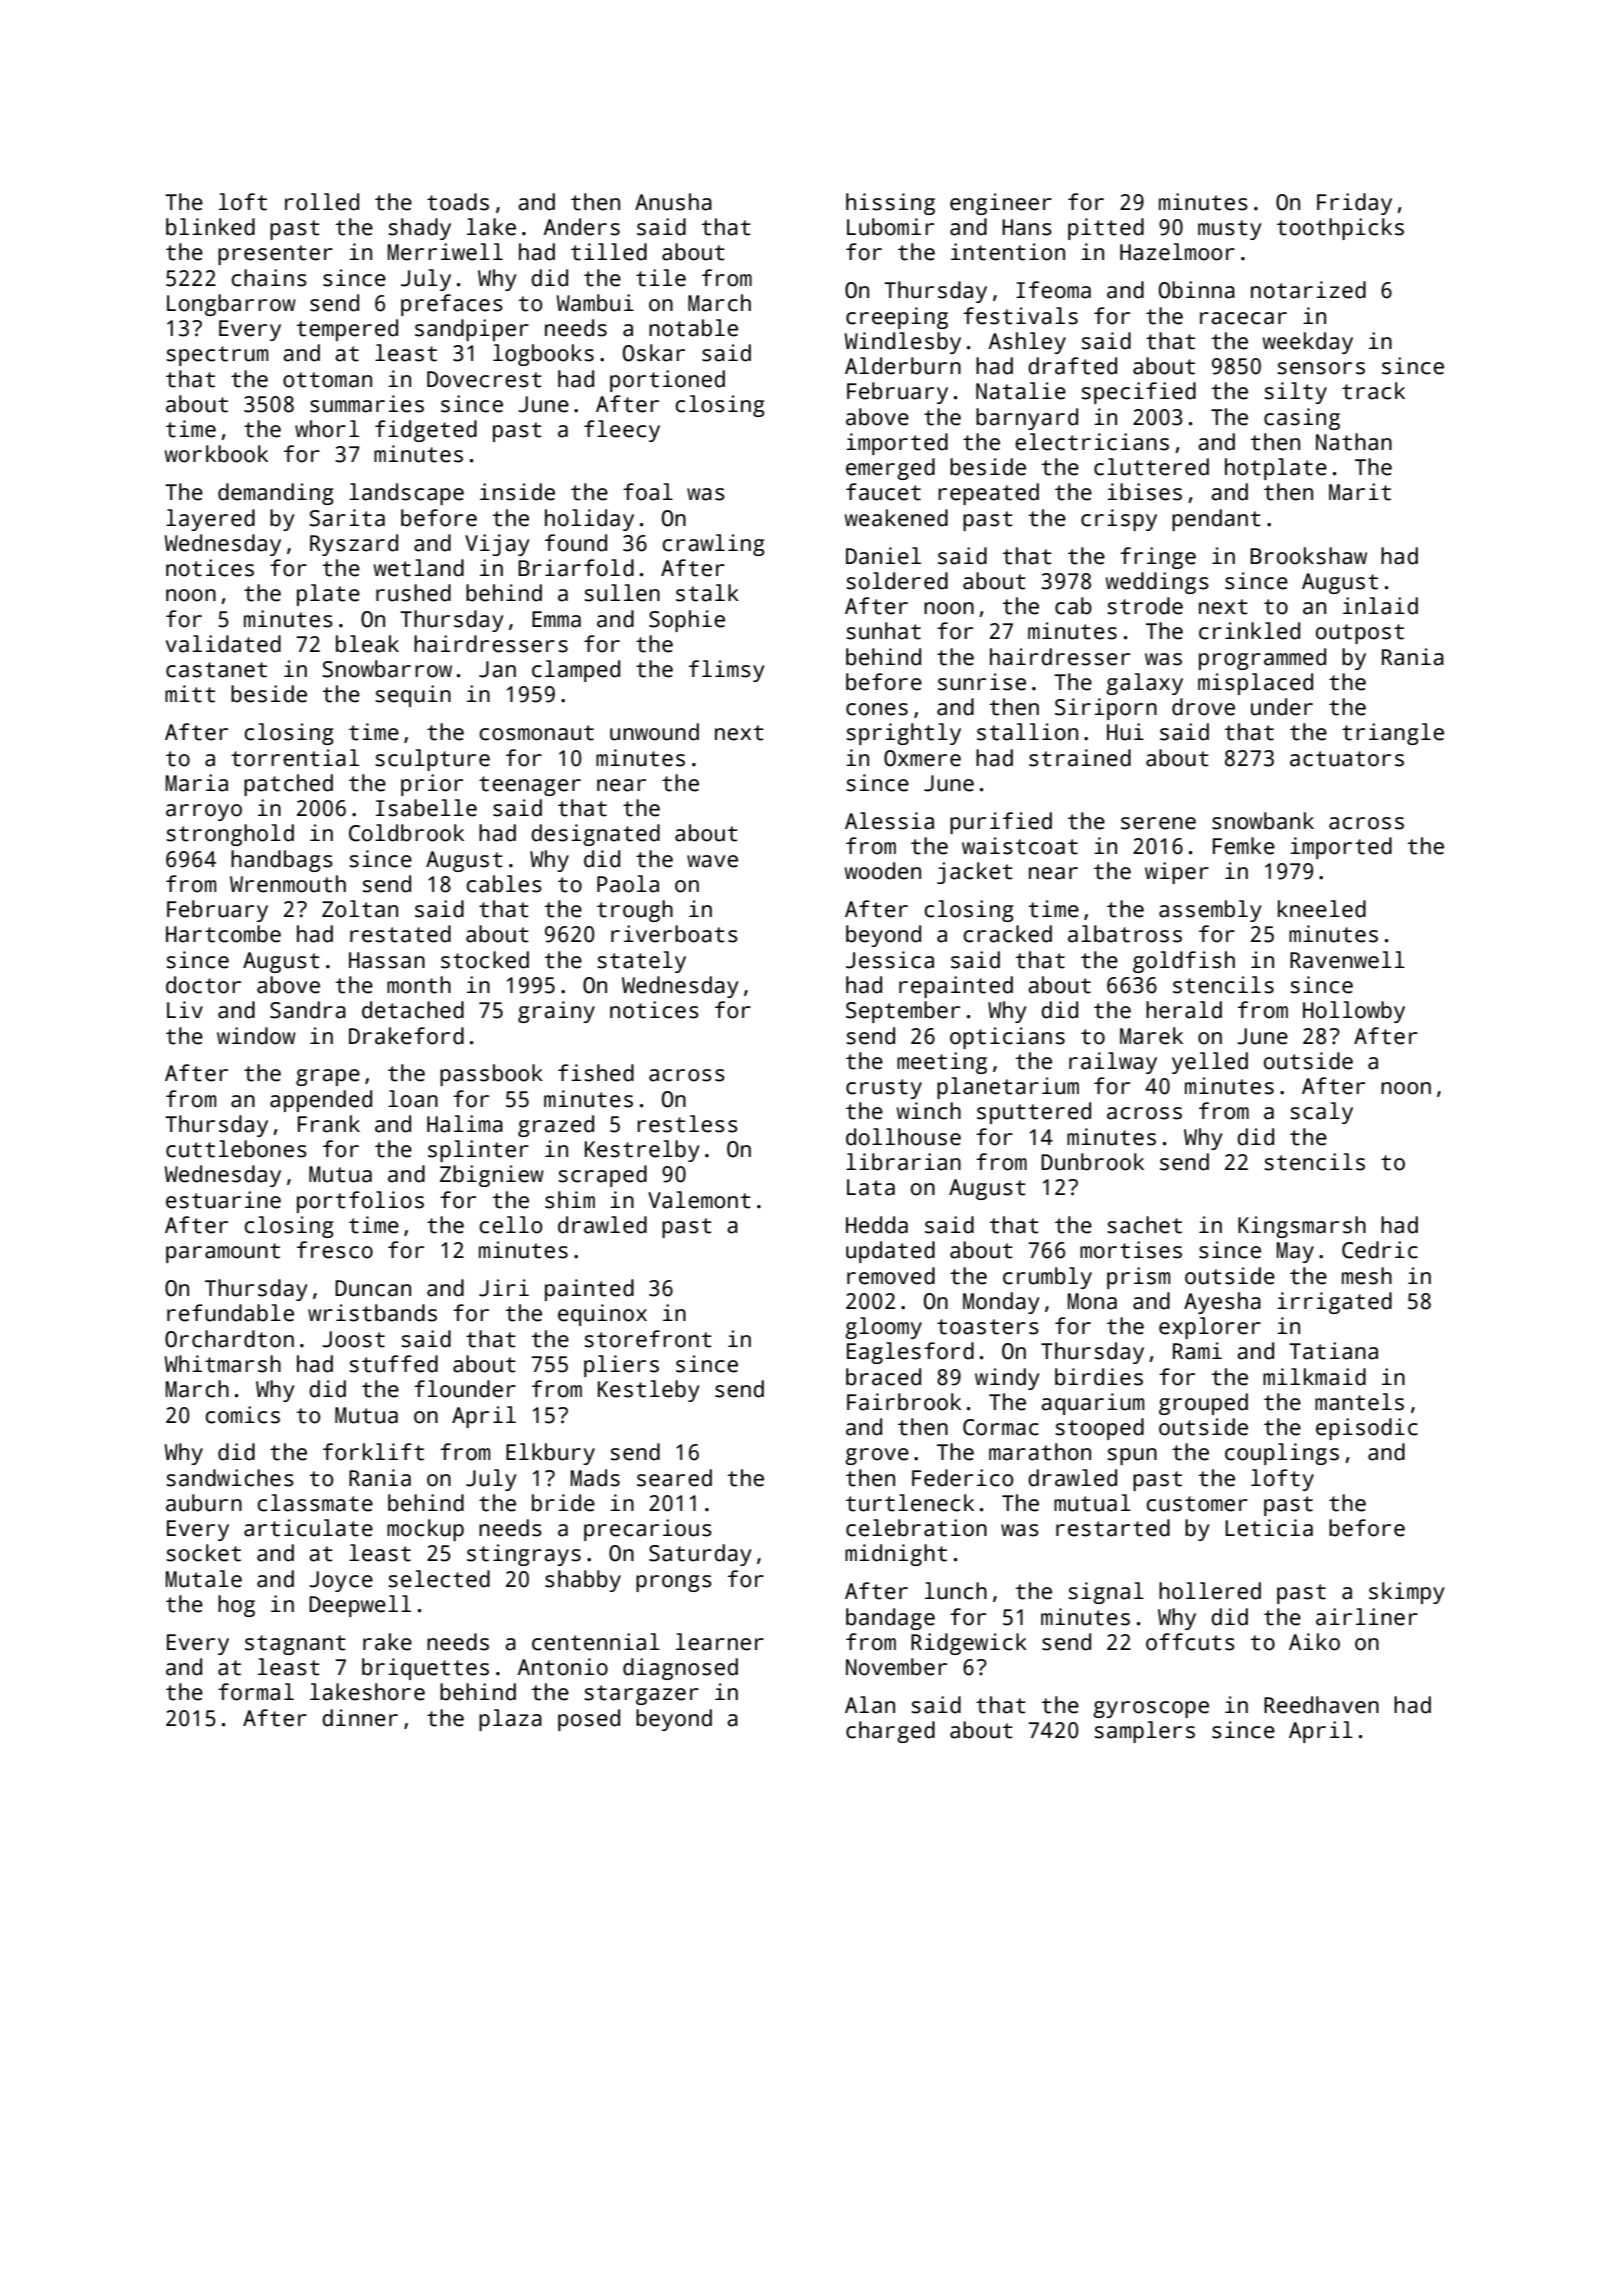 This screenshot has height=2292, width=1620. Describe the element at coordinates (890, 1732) in the screenshot. I see `charged` at that location.
